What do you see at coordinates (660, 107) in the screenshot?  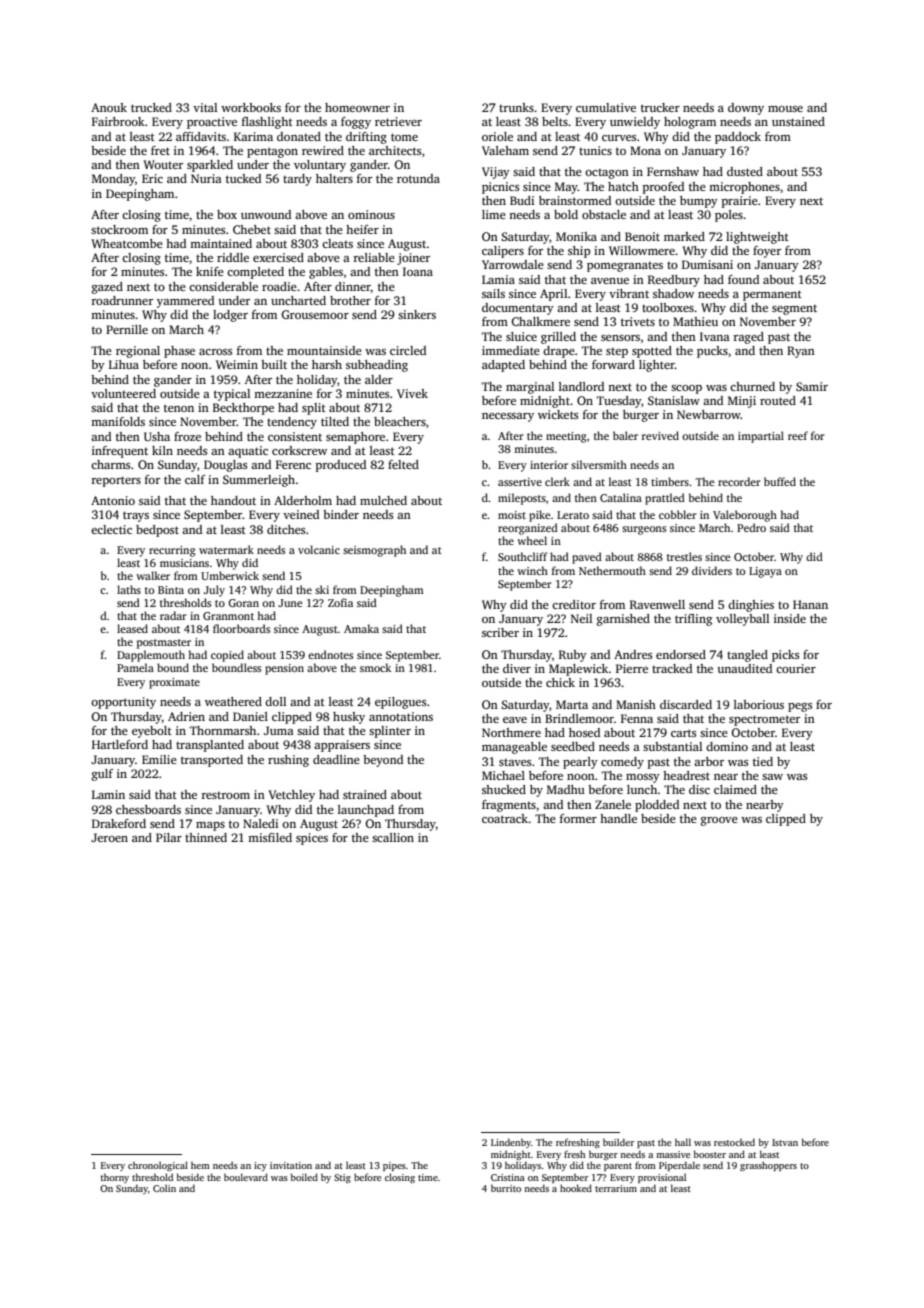 I see `trucker` at bounding box center [660, 107].
